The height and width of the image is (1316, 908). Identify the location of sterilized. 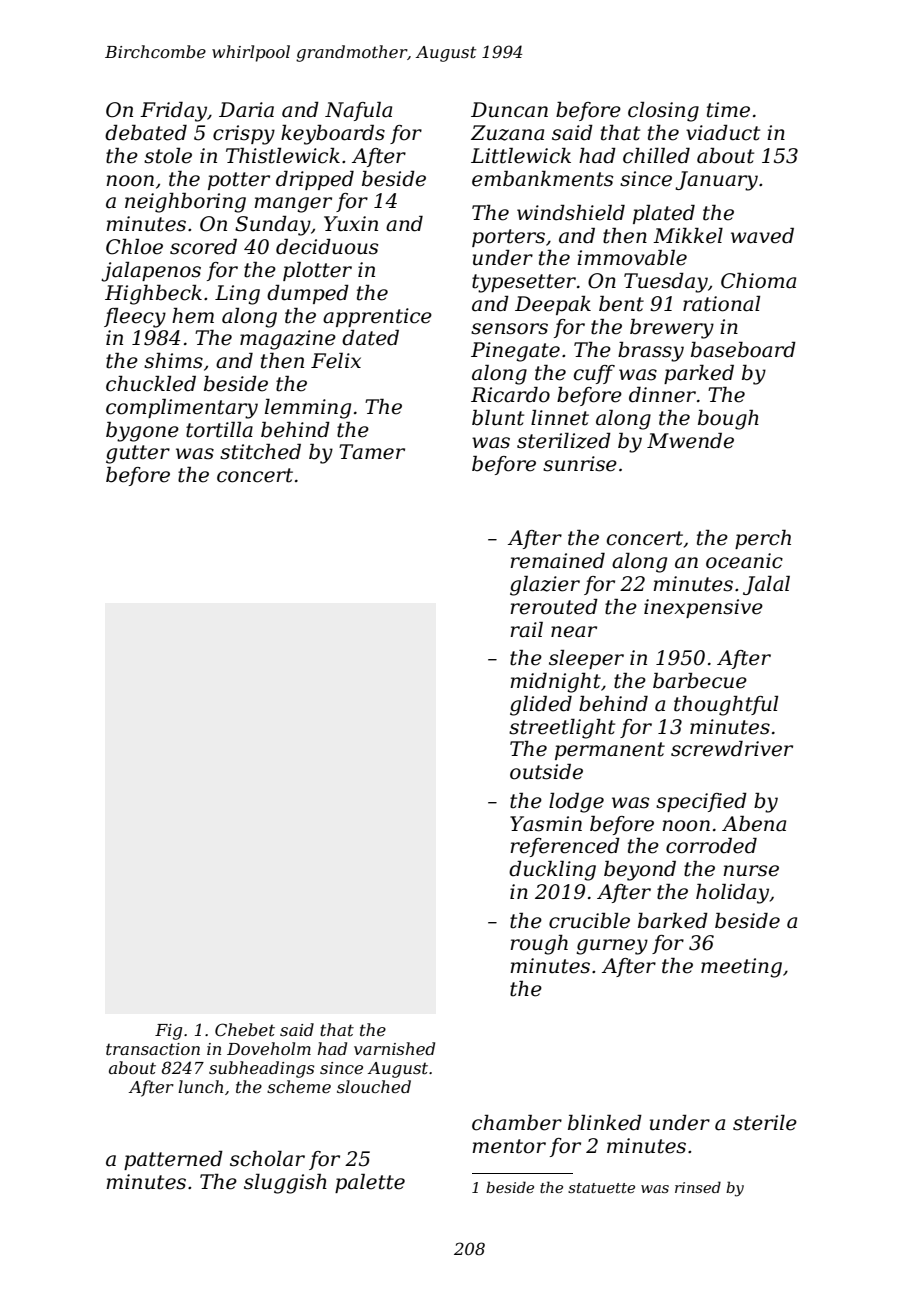
(564, 441).
